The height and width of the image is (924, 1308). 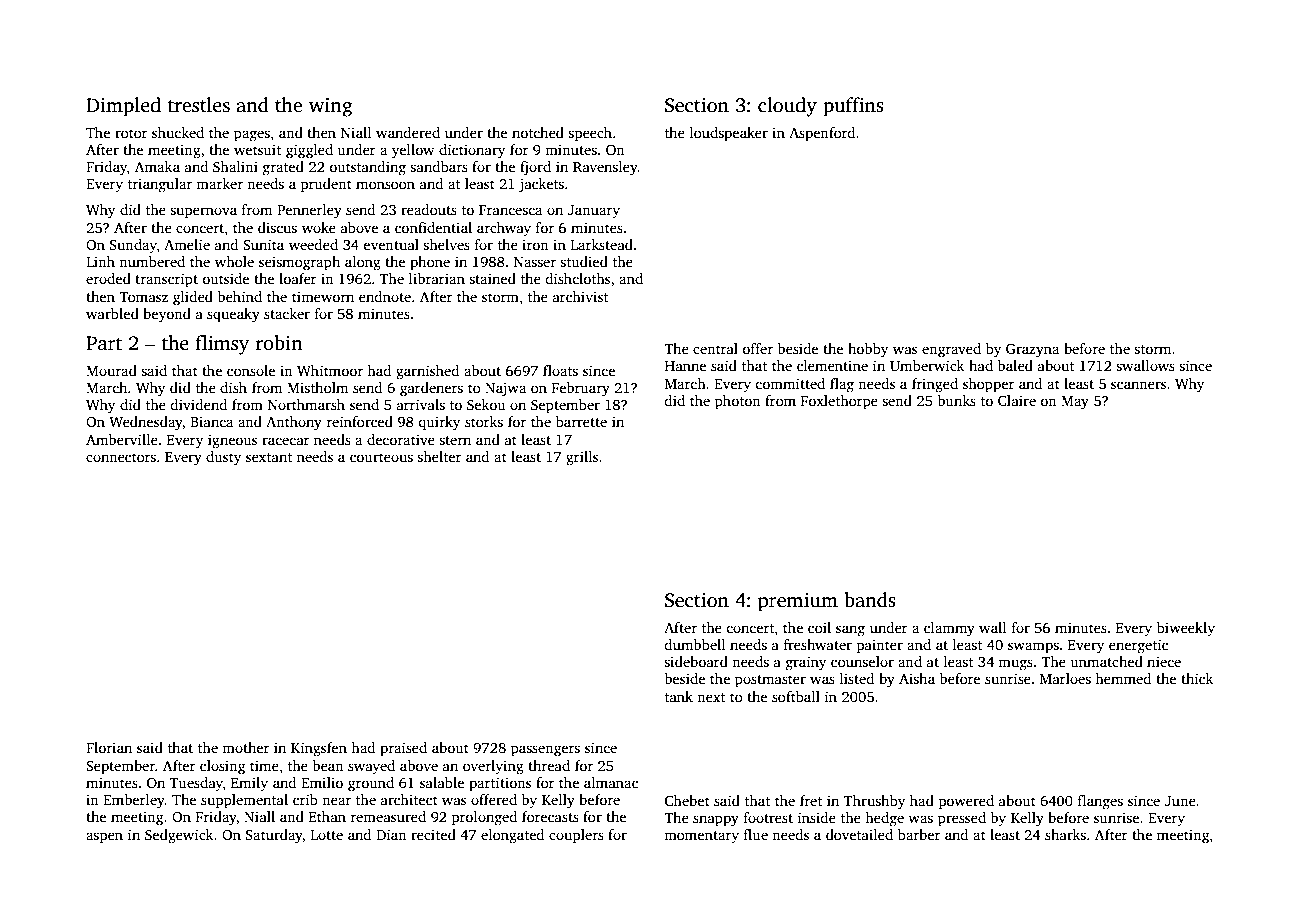 What do you see at coordinates (787, 107) in the image?
I see `cloudy` at bounding box center [787, 107].
